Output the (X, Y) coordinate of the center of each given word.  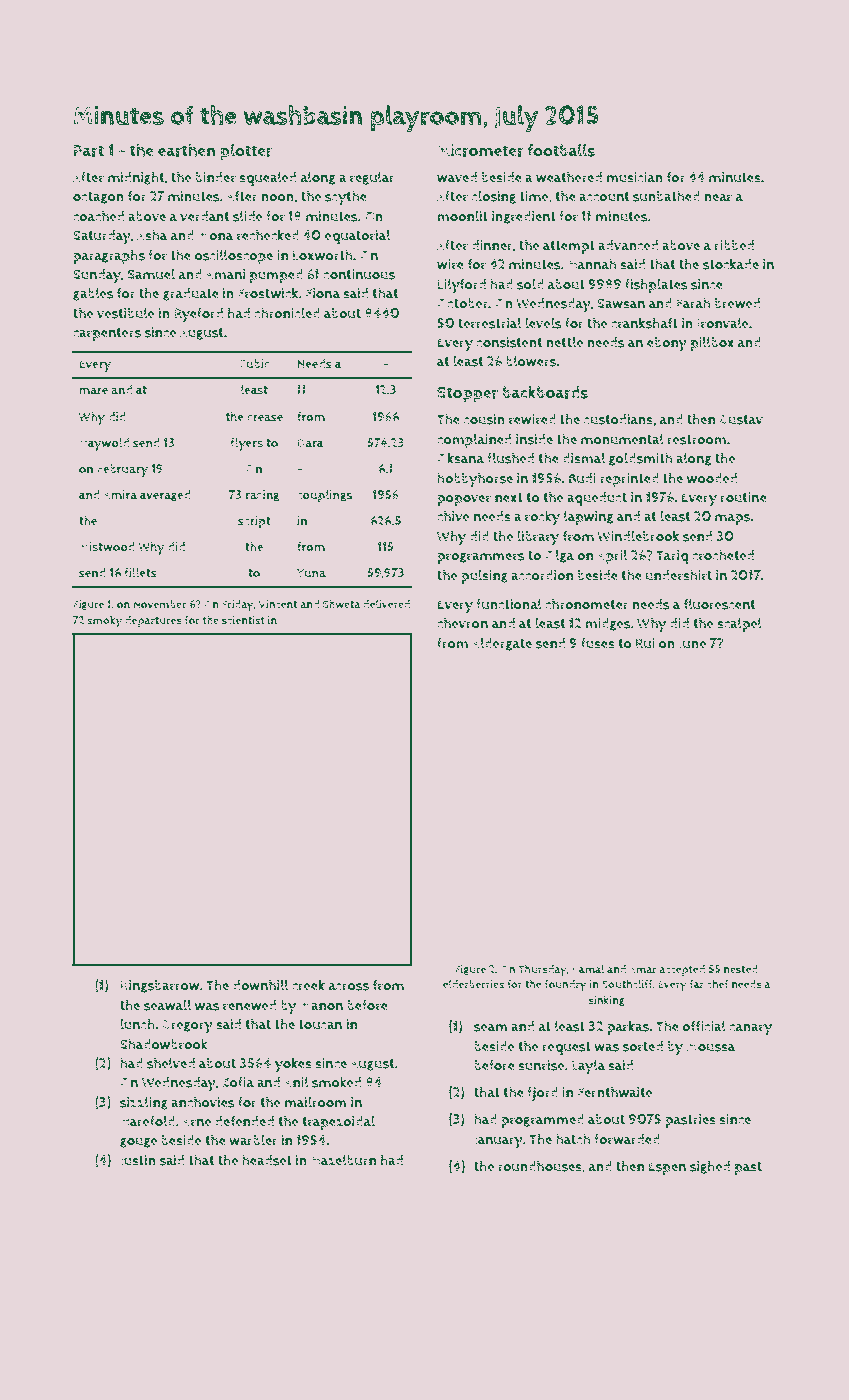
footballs (561, 150)
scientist (243, 620)
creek (308, 985)
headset (267, 1160)
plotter (246, 152)
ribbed (734, 245)
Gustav (741, 419)
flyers (246, 444)
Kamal (588, 969)
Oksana (460, 458)
